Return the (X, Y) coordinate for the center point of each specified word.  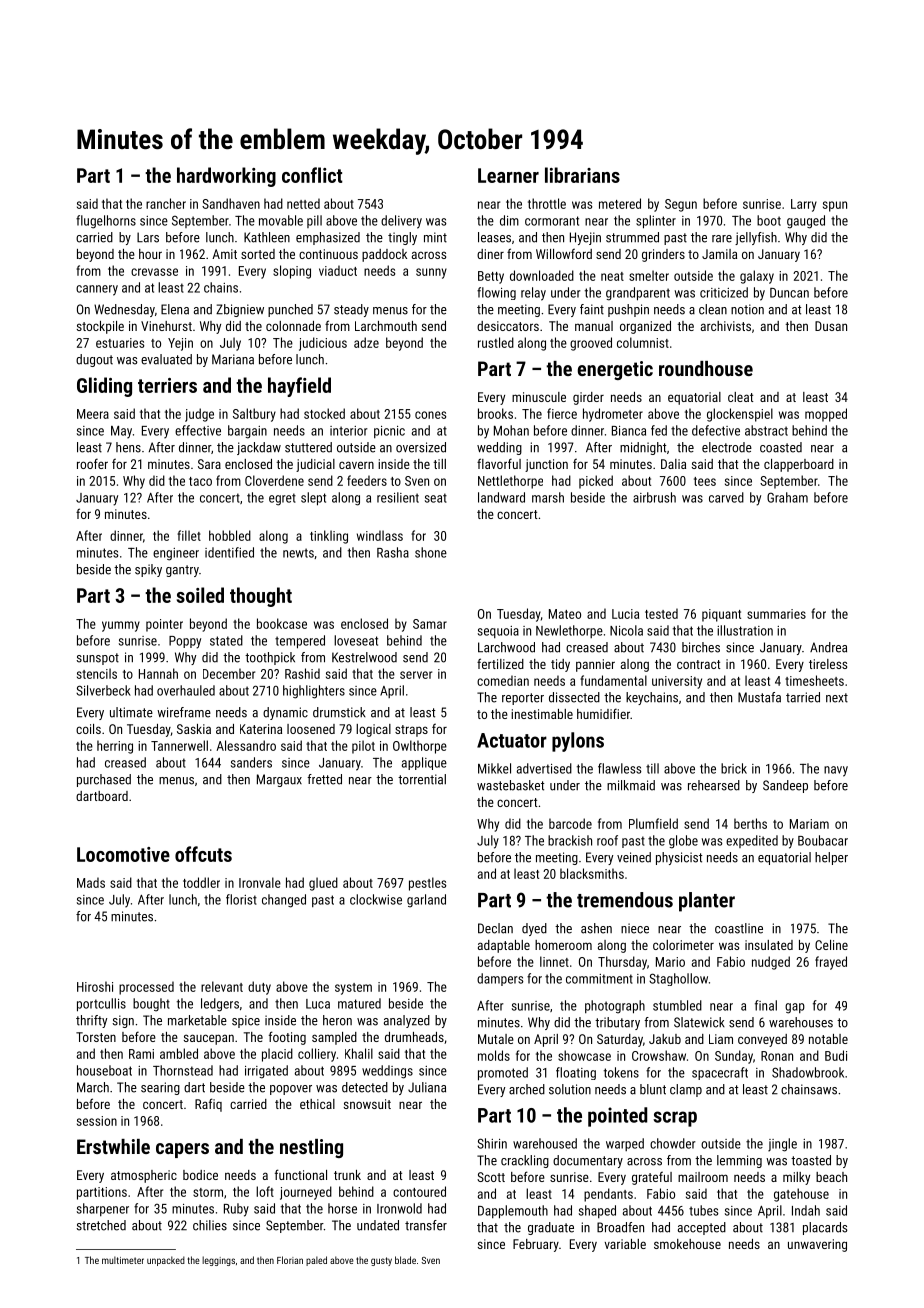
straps (411, 731)
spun (835, 206)
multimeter (123, 1260)
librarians (582, 175)
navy (836, 771)
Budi (836, 1055)
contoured (419, 1191)
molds (494, 1055)
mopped (826, 415)
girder (588, 398)
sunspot (97, 659)
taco (200, 481)
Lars (148, 237)
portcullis (101, 1005)
